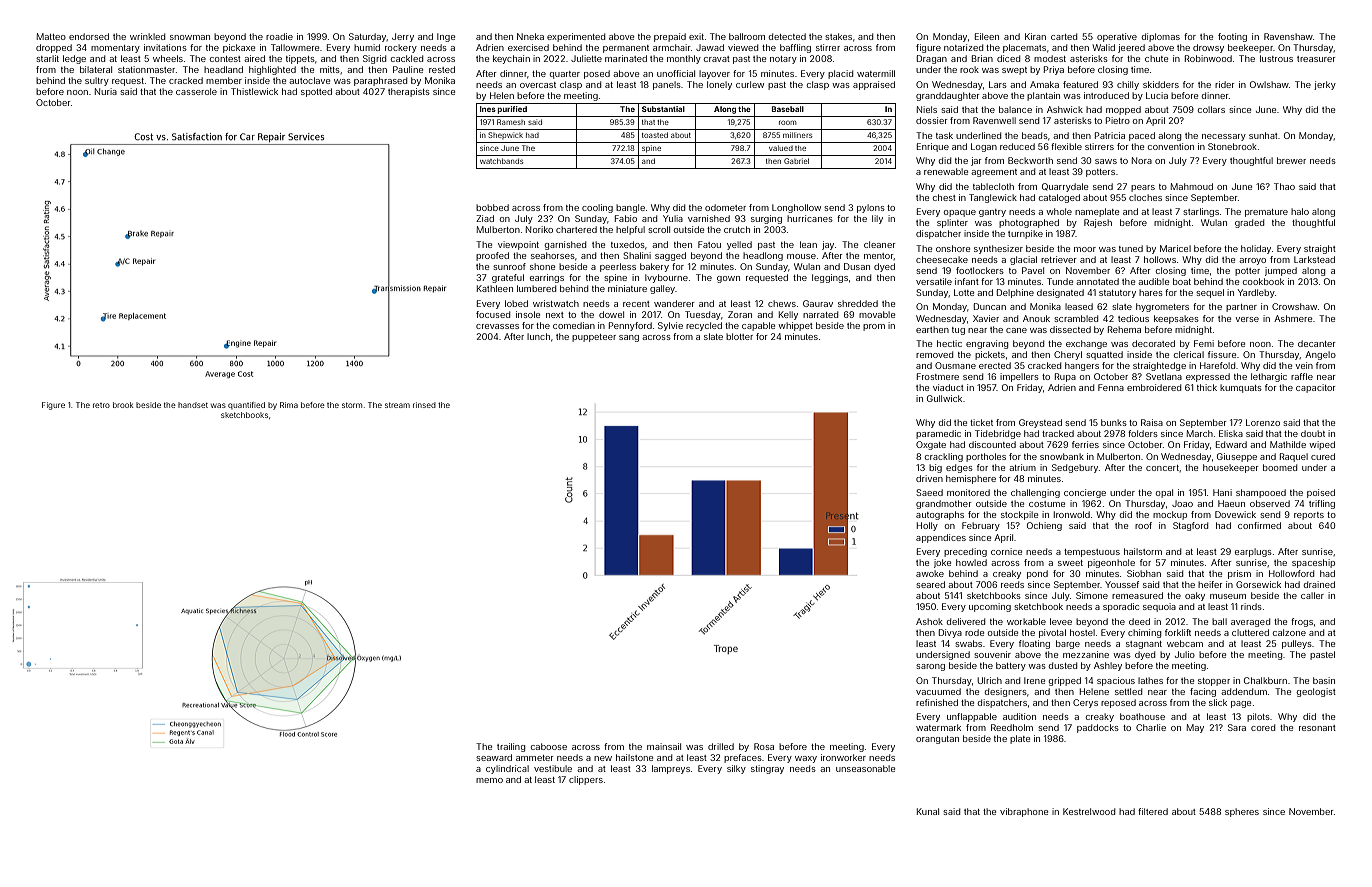 The width and height of the page is (1372, 887). I want to click on tedious, so click(1133, 318).
